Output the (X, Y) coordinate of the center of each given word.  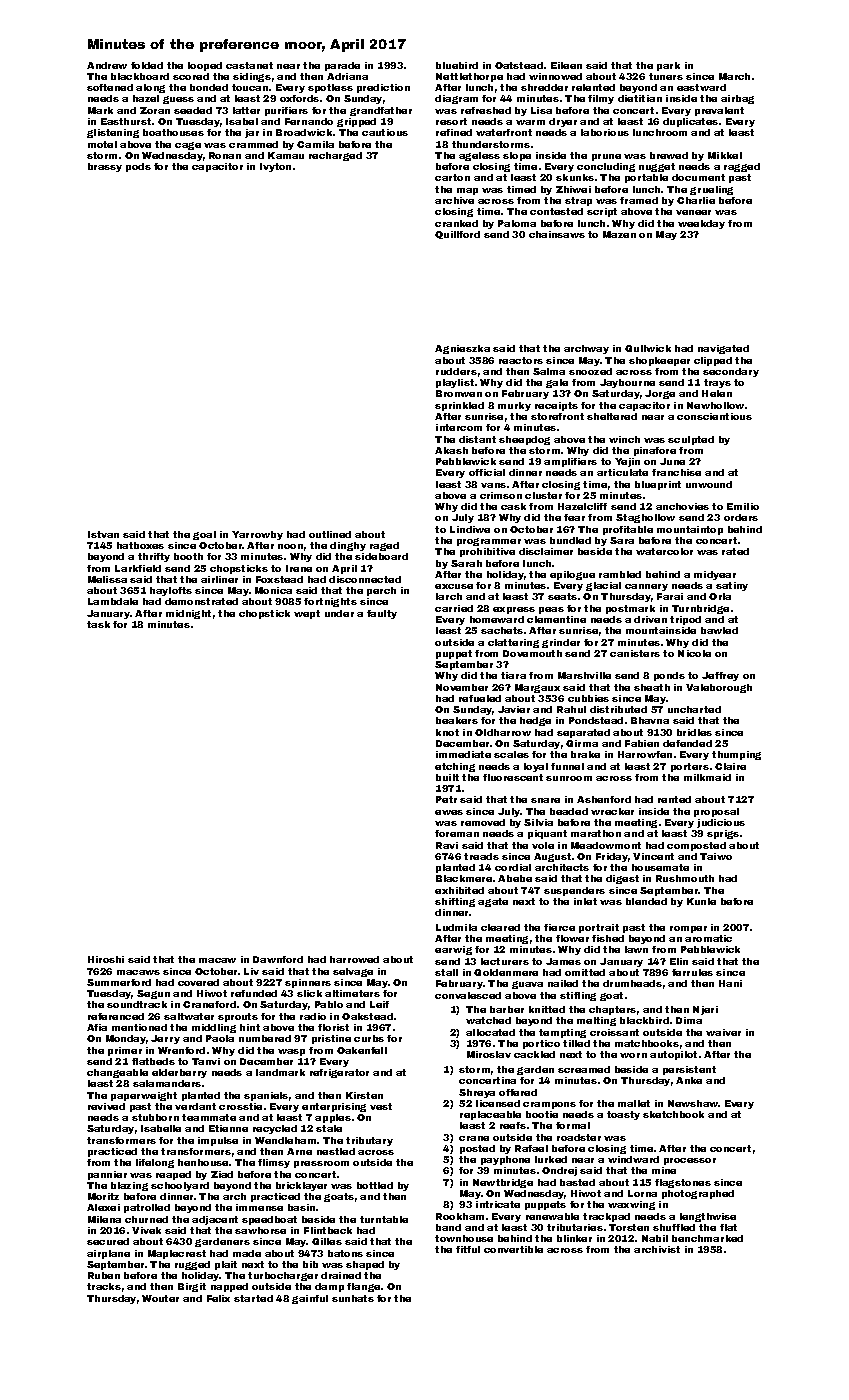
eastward (701, 87)
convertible (513, 1249)
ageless (479, 156)
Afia (97, 1027)
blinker (574, 1238)
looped (205, 66)
